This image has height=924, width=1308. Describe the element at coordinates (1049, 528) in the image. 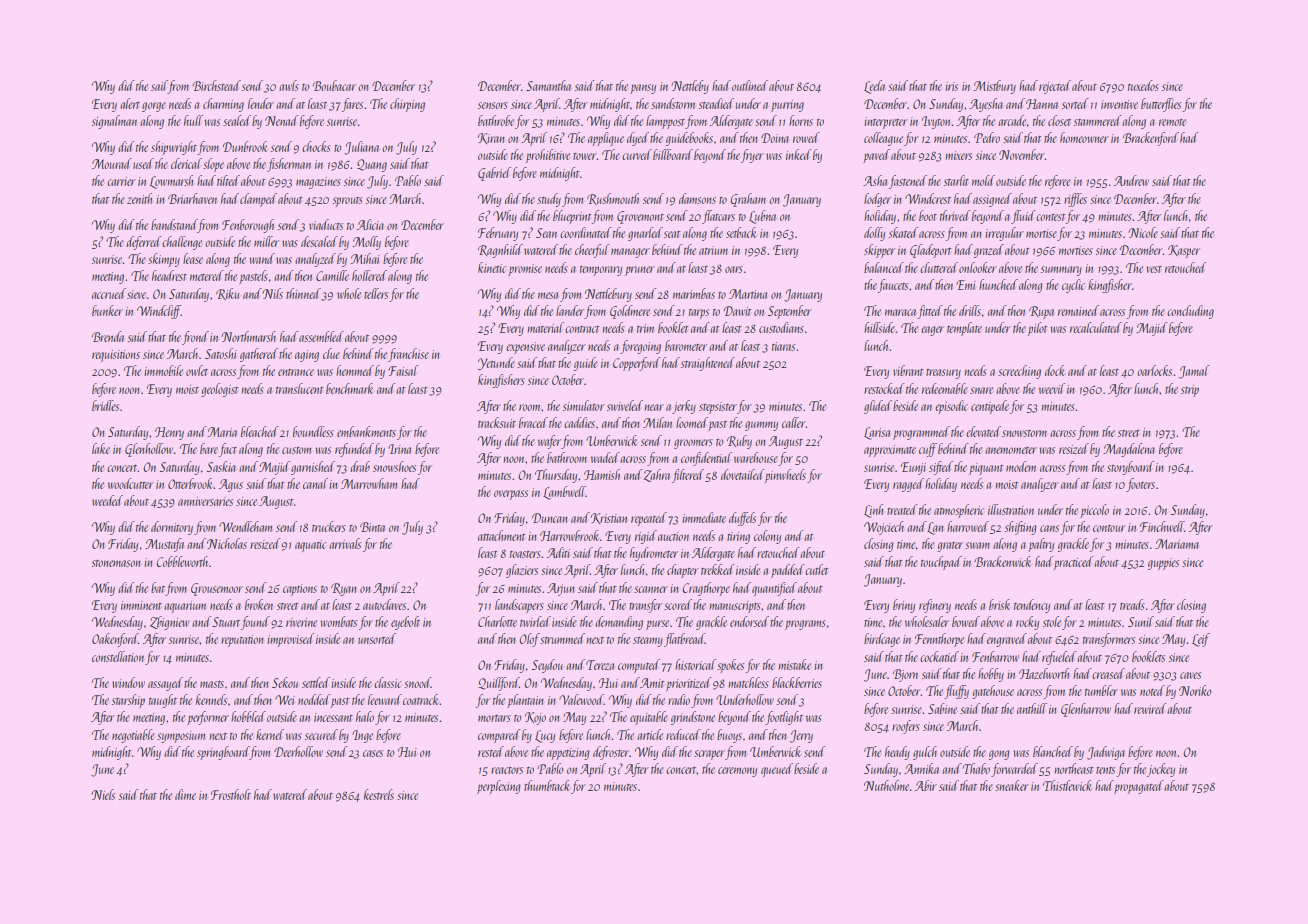

I see `cans` at that location.
